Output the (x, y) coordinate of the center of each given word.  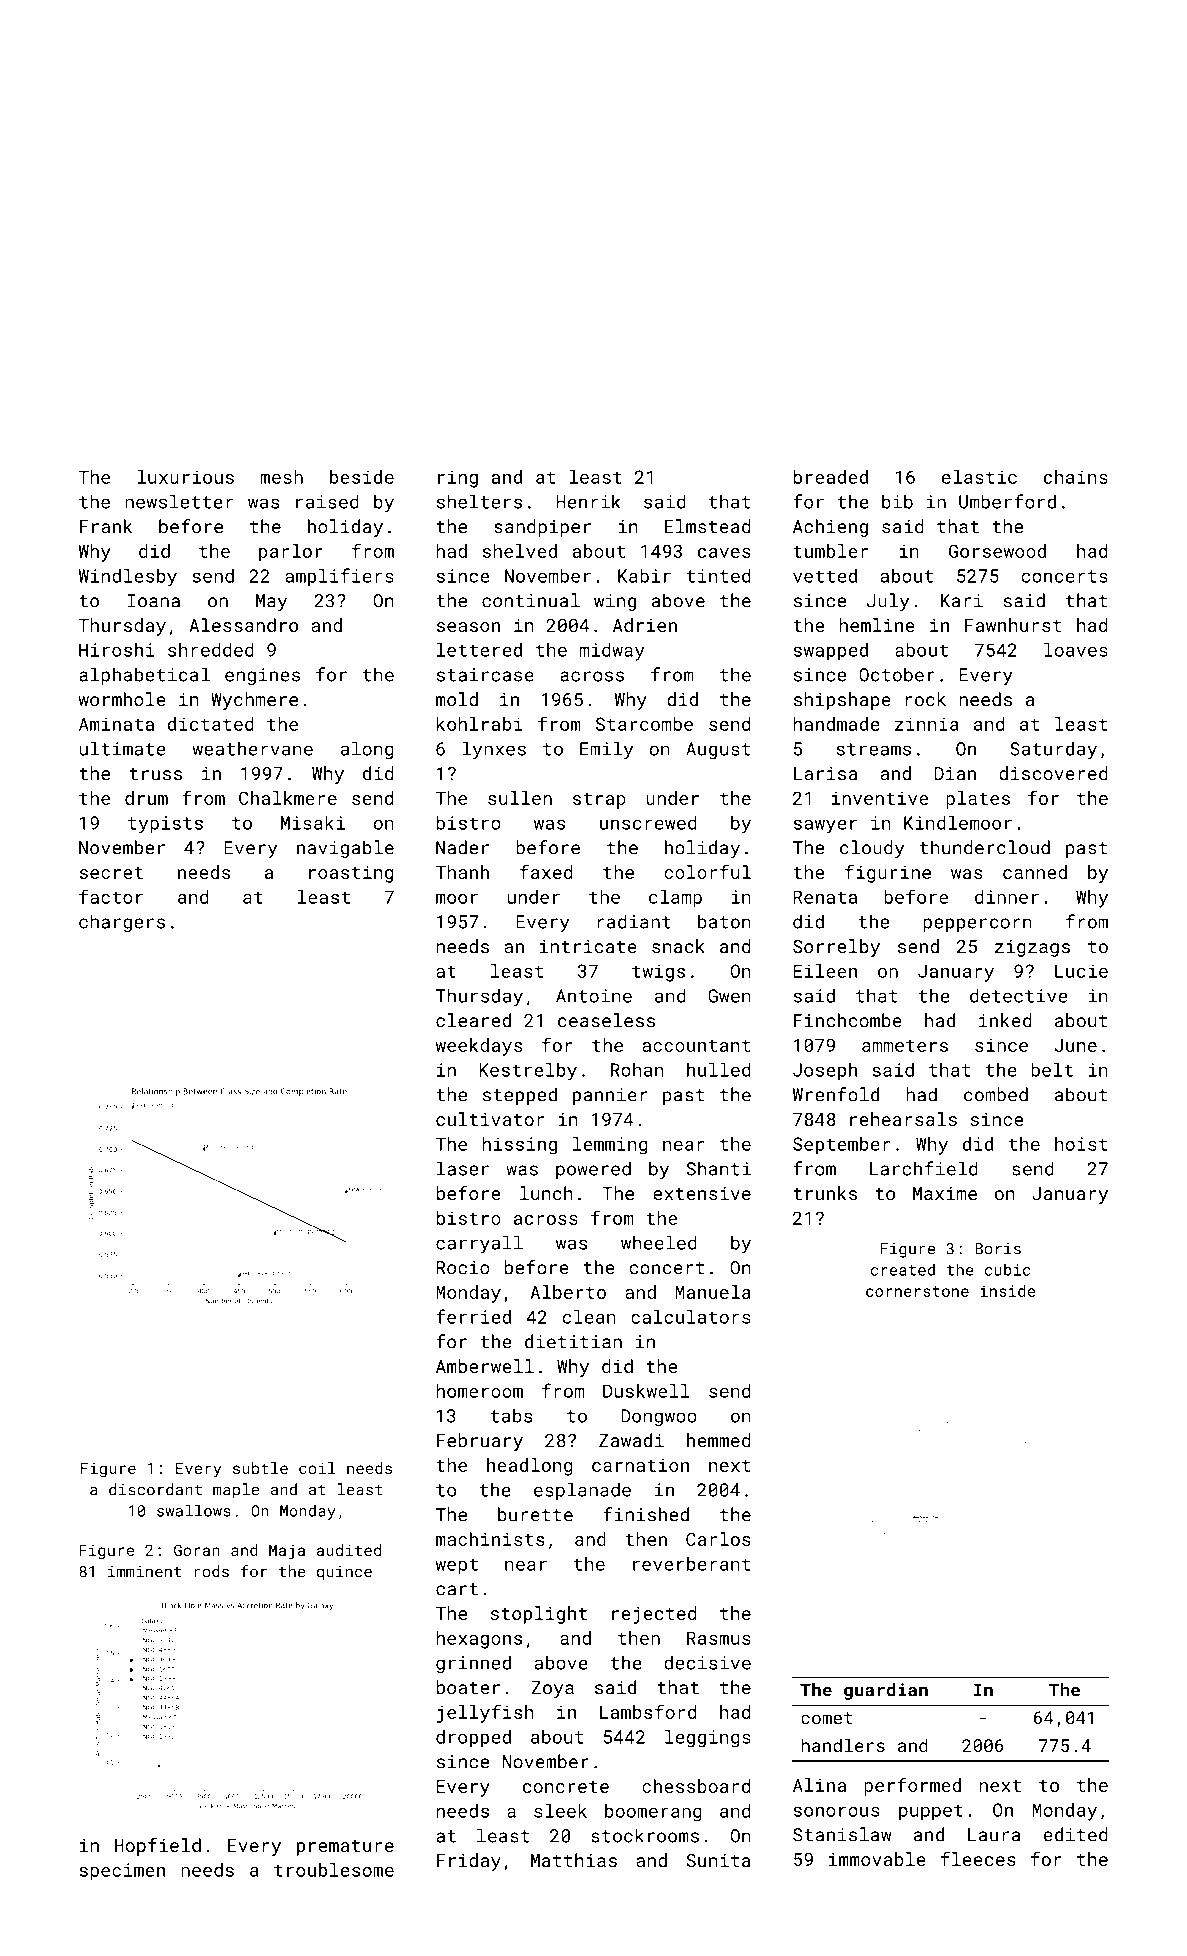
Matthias (574, 1860)
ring (458, 479)
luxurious (185, 477)
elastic (979, 477)
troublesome (334, 1870)
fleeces (978, 1859)
